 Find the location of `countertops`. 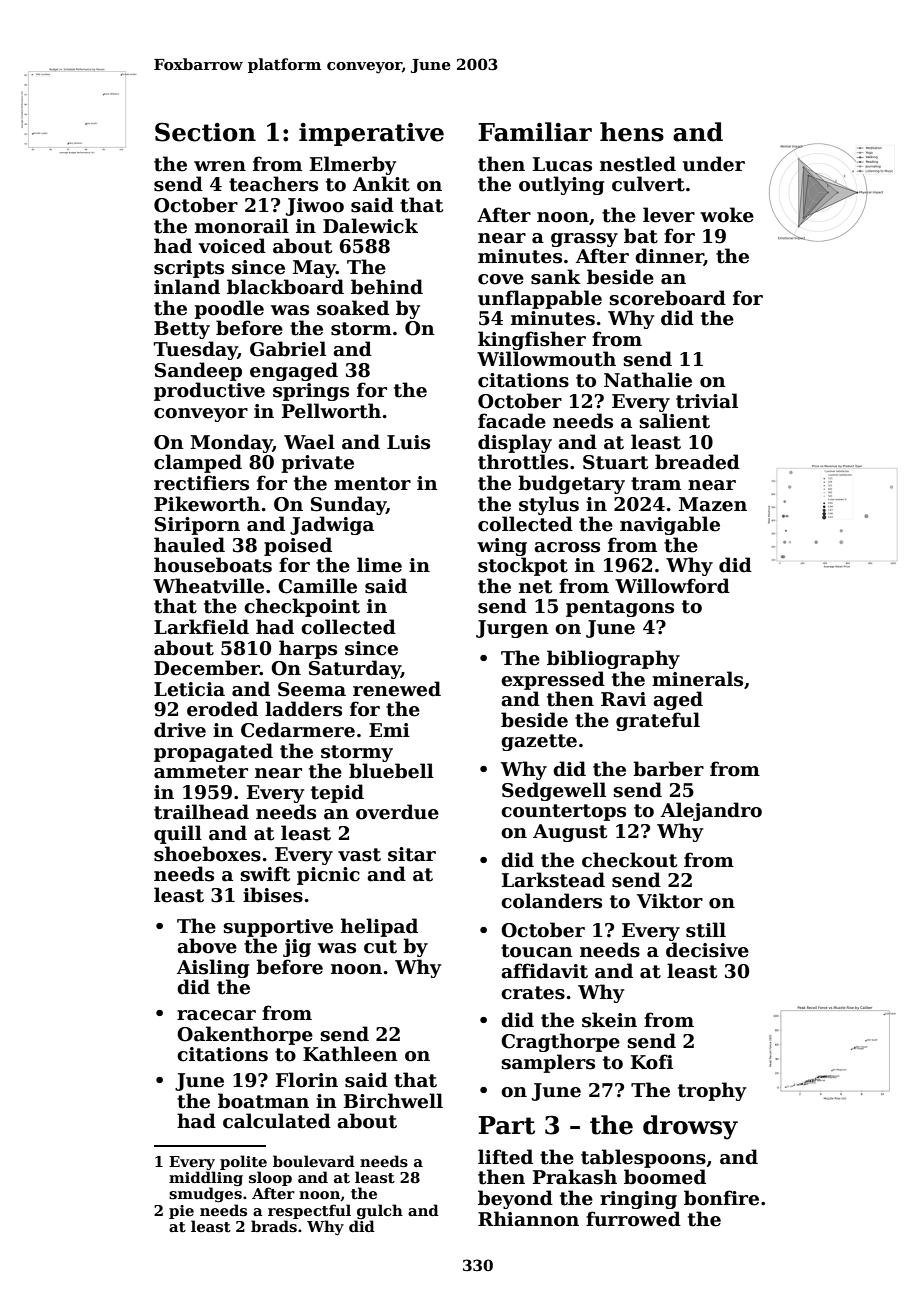

countertops is located at coordinates (563, 812).
